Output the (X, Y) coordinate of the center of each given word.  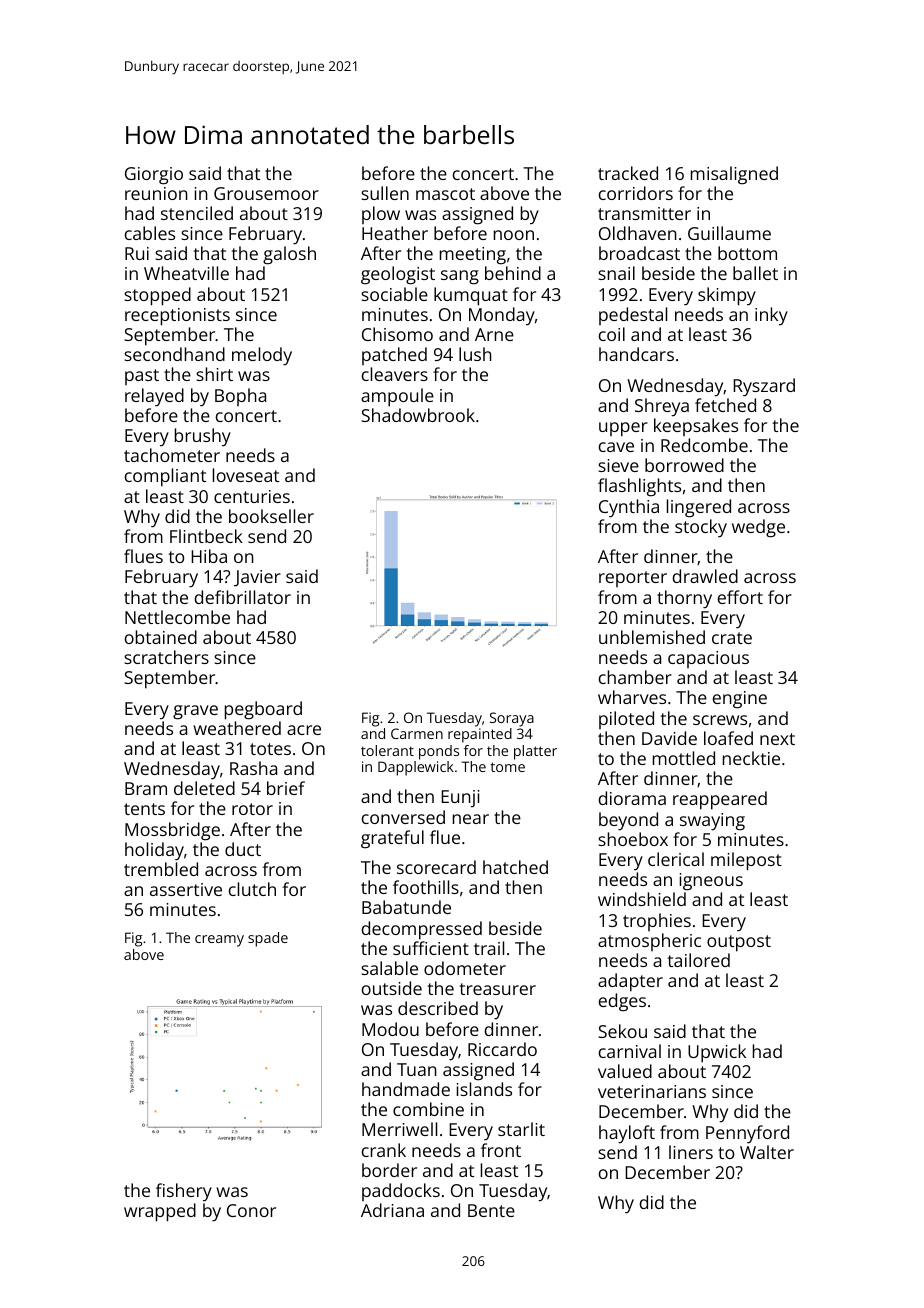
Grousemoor (266, 193)
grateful (392, 839)
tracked (628, 173)
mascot (445, 194)
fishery (184, 1192)
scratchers (166, 657)
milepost (746, 861)
